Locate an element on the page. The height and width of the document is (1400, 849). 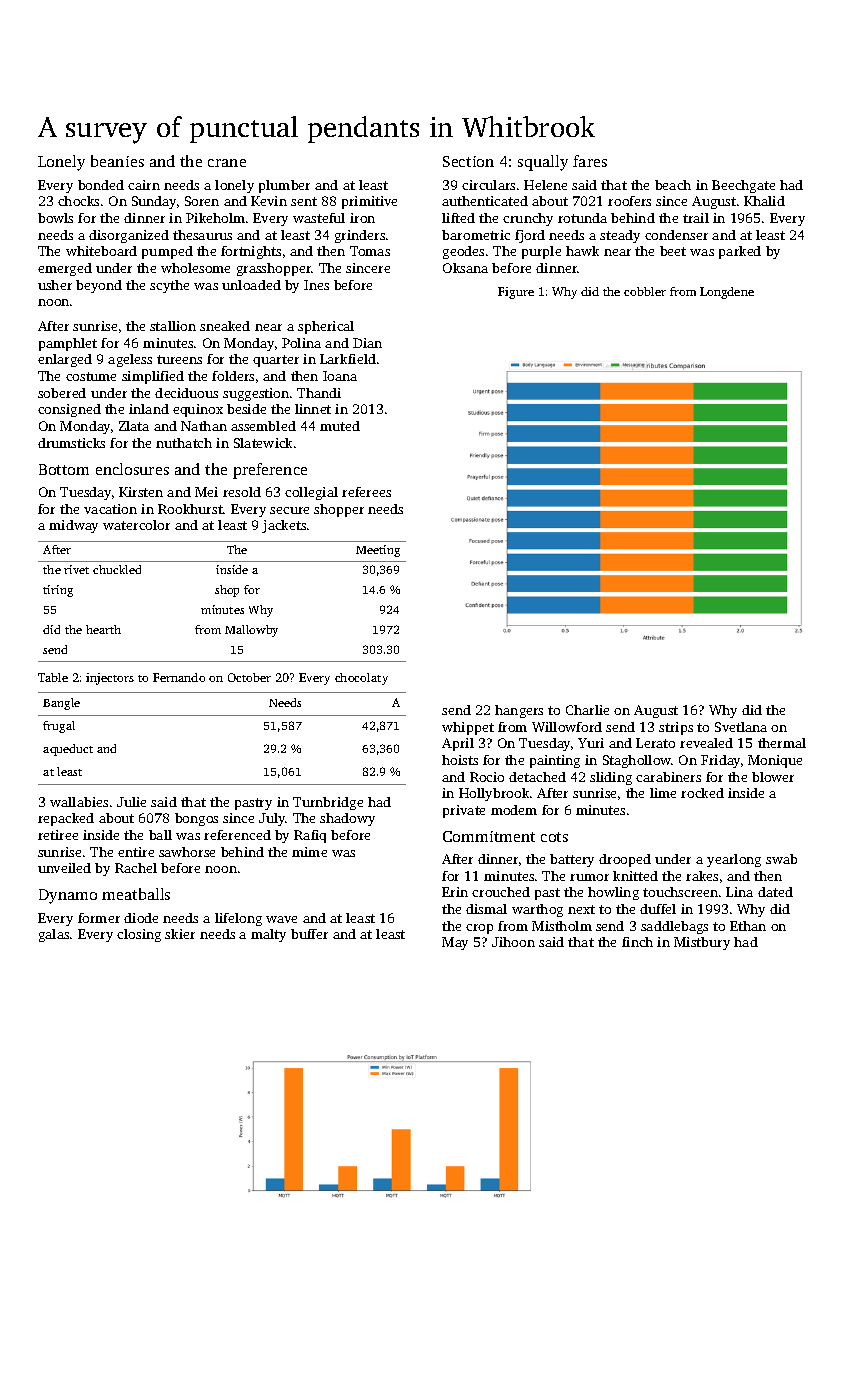
beyond is located at coordinates (99, 286).
